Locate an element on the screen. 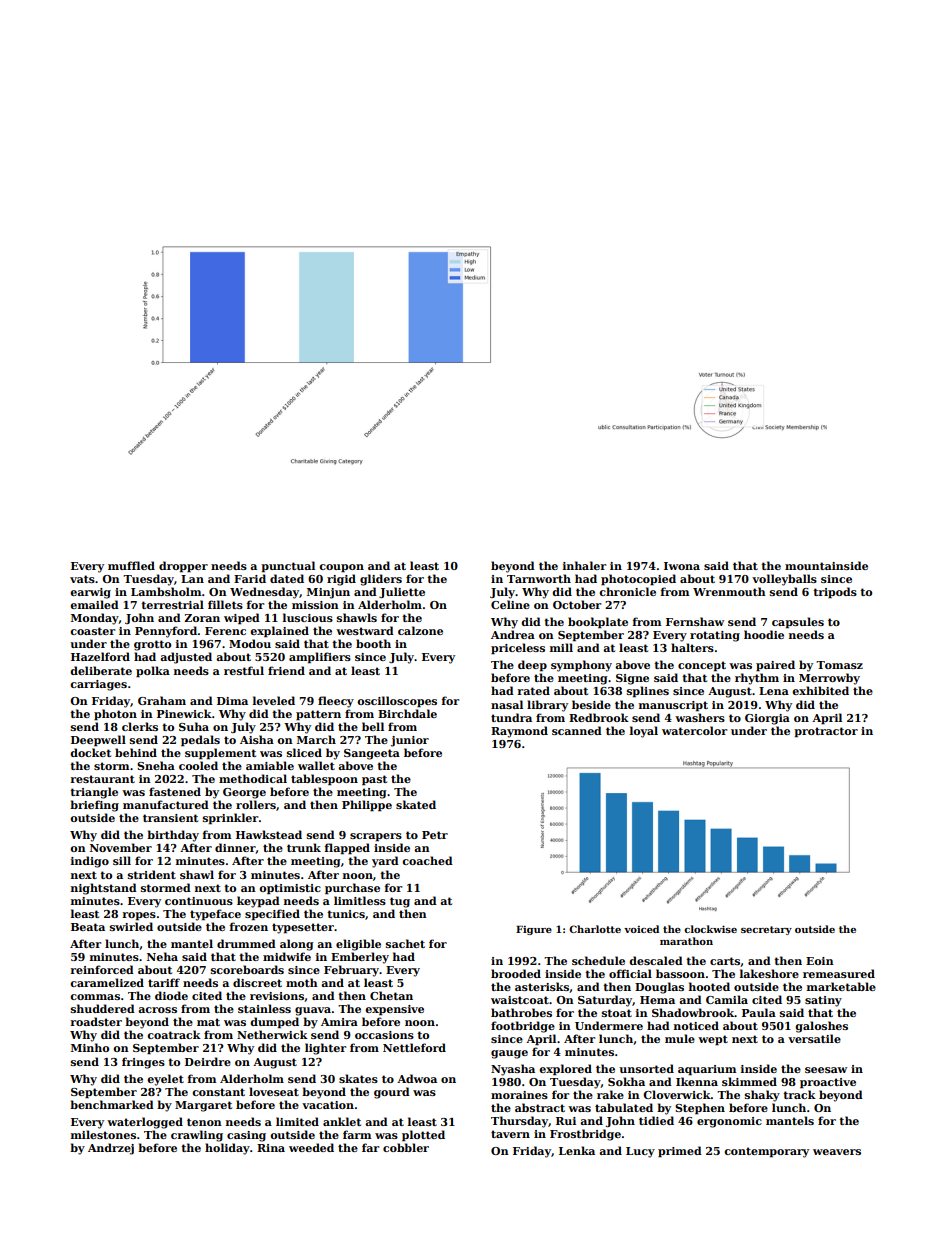 This screenshot has width=952, height=1233. transient is located at coordinates (170, 818).
